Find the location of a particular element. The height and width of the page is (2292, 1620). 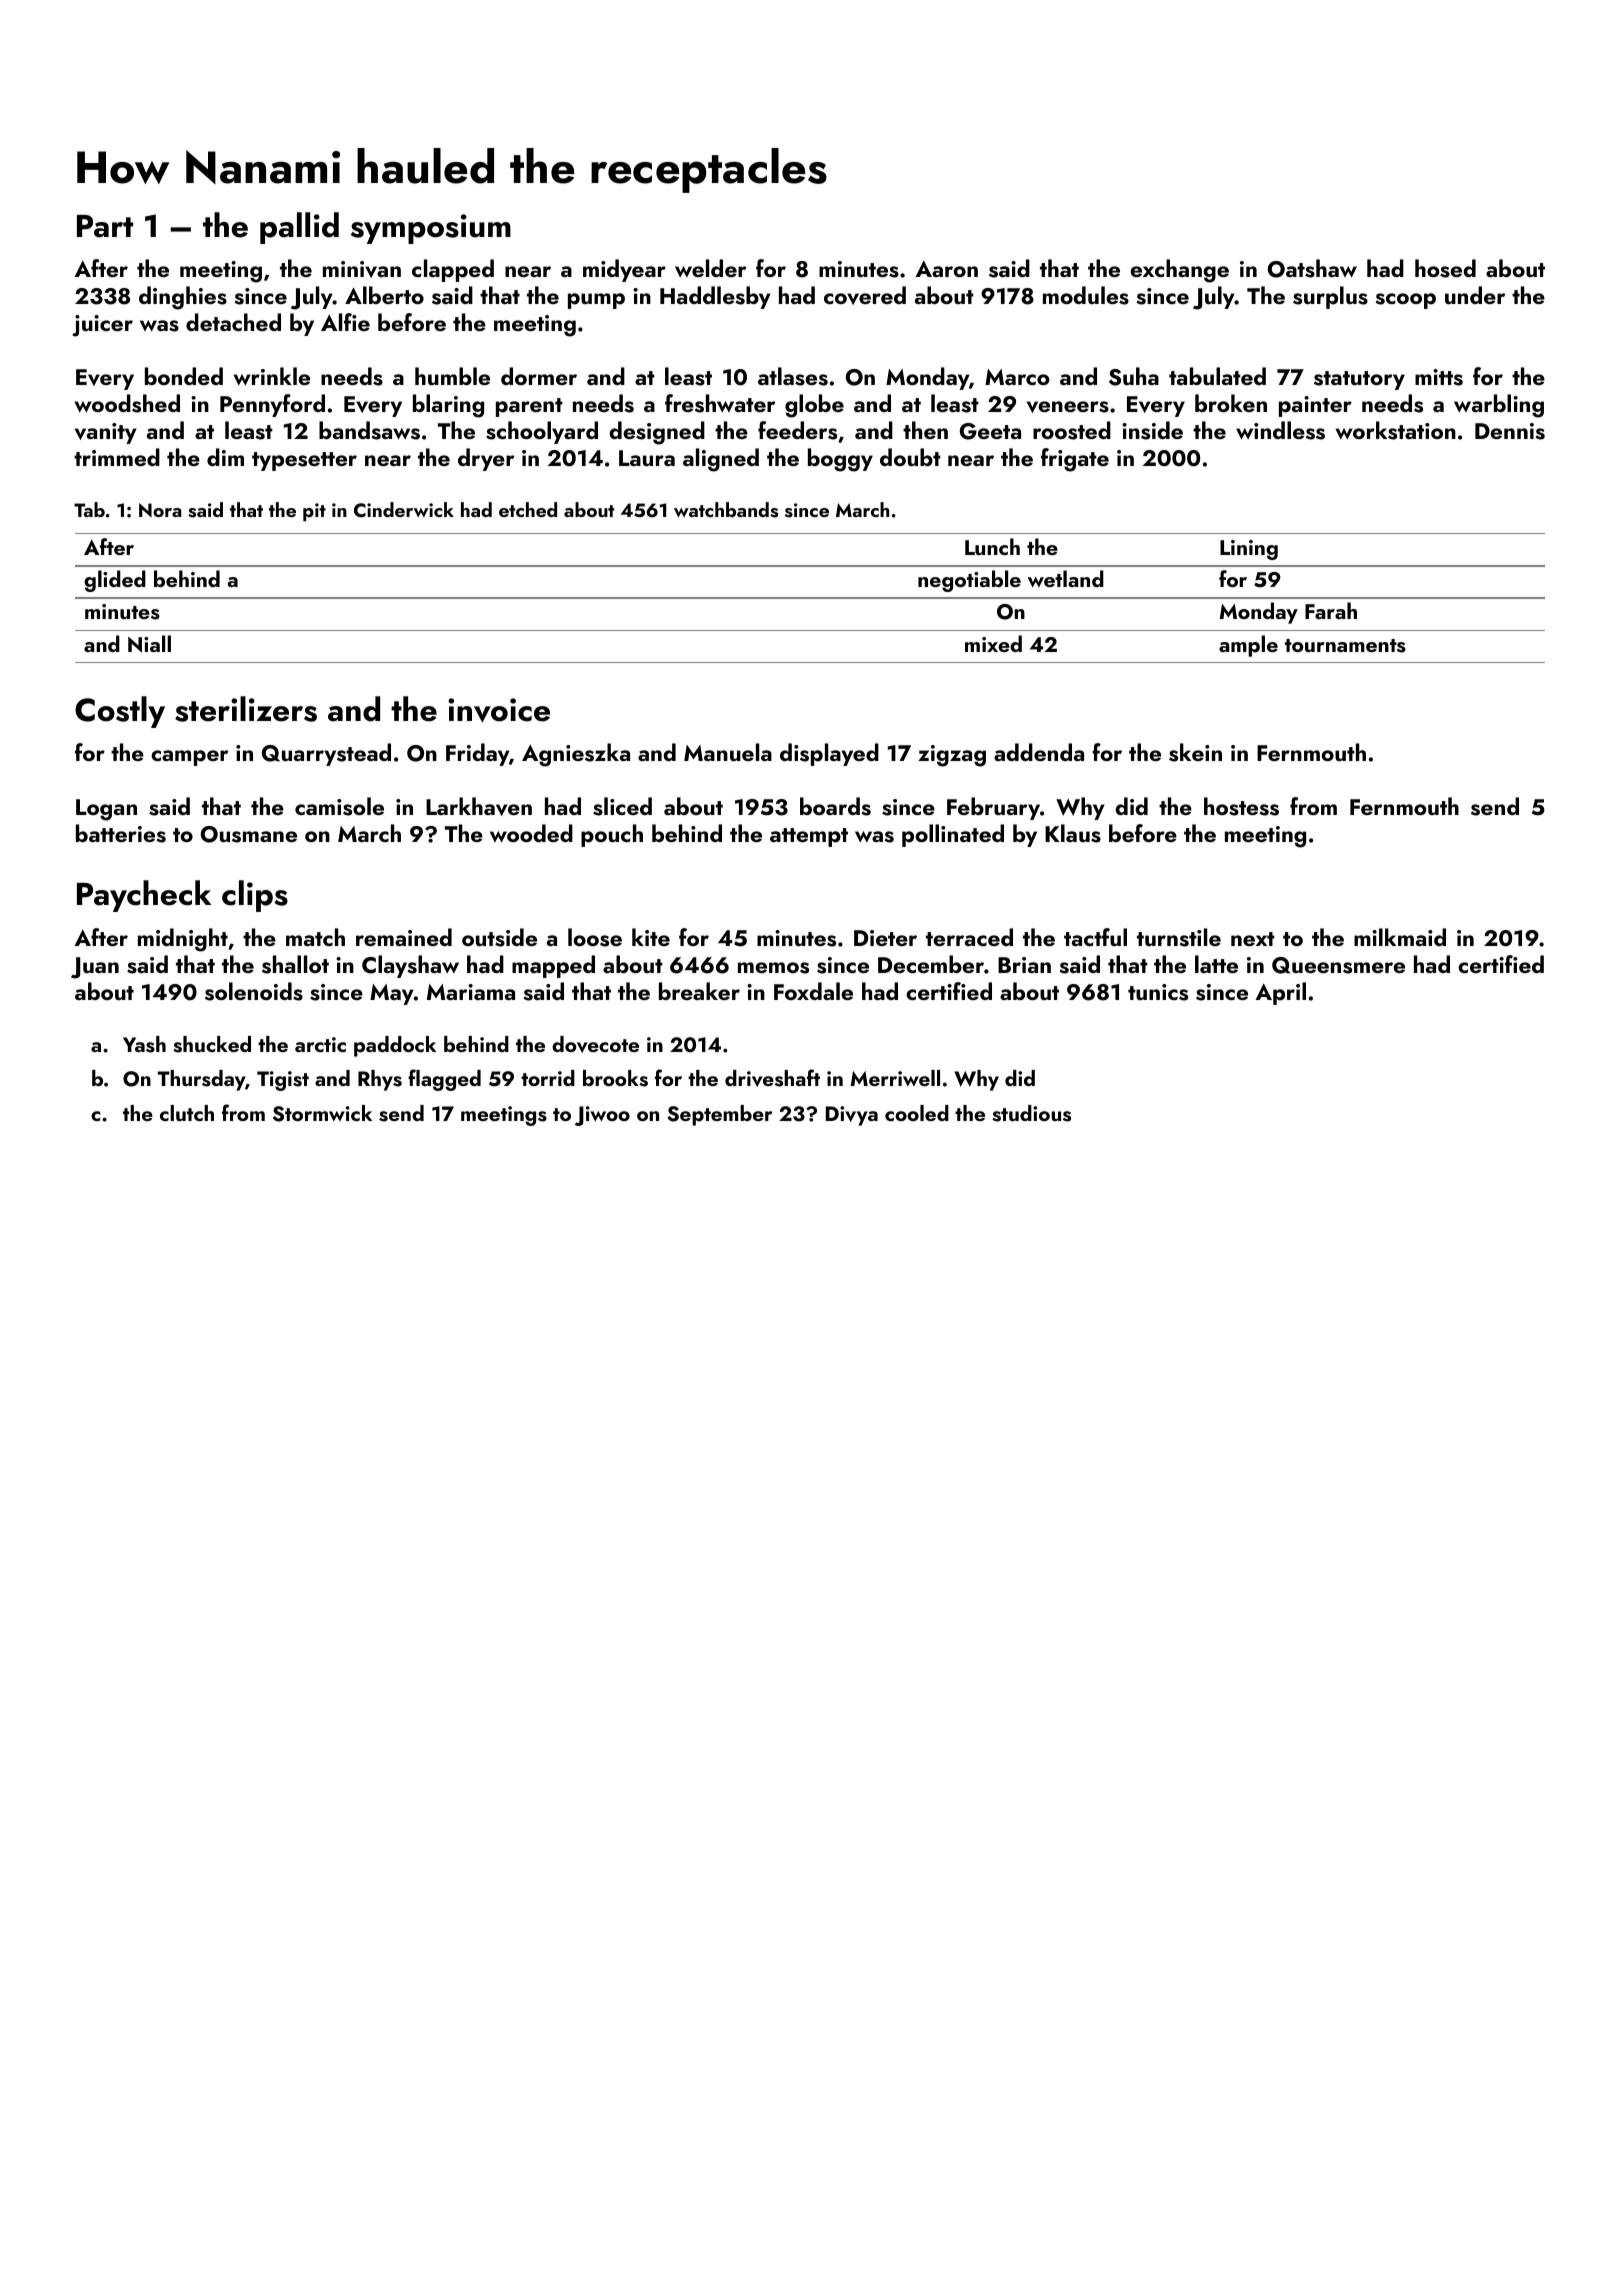

milkmaid is located at coordinates (1400, 937).
